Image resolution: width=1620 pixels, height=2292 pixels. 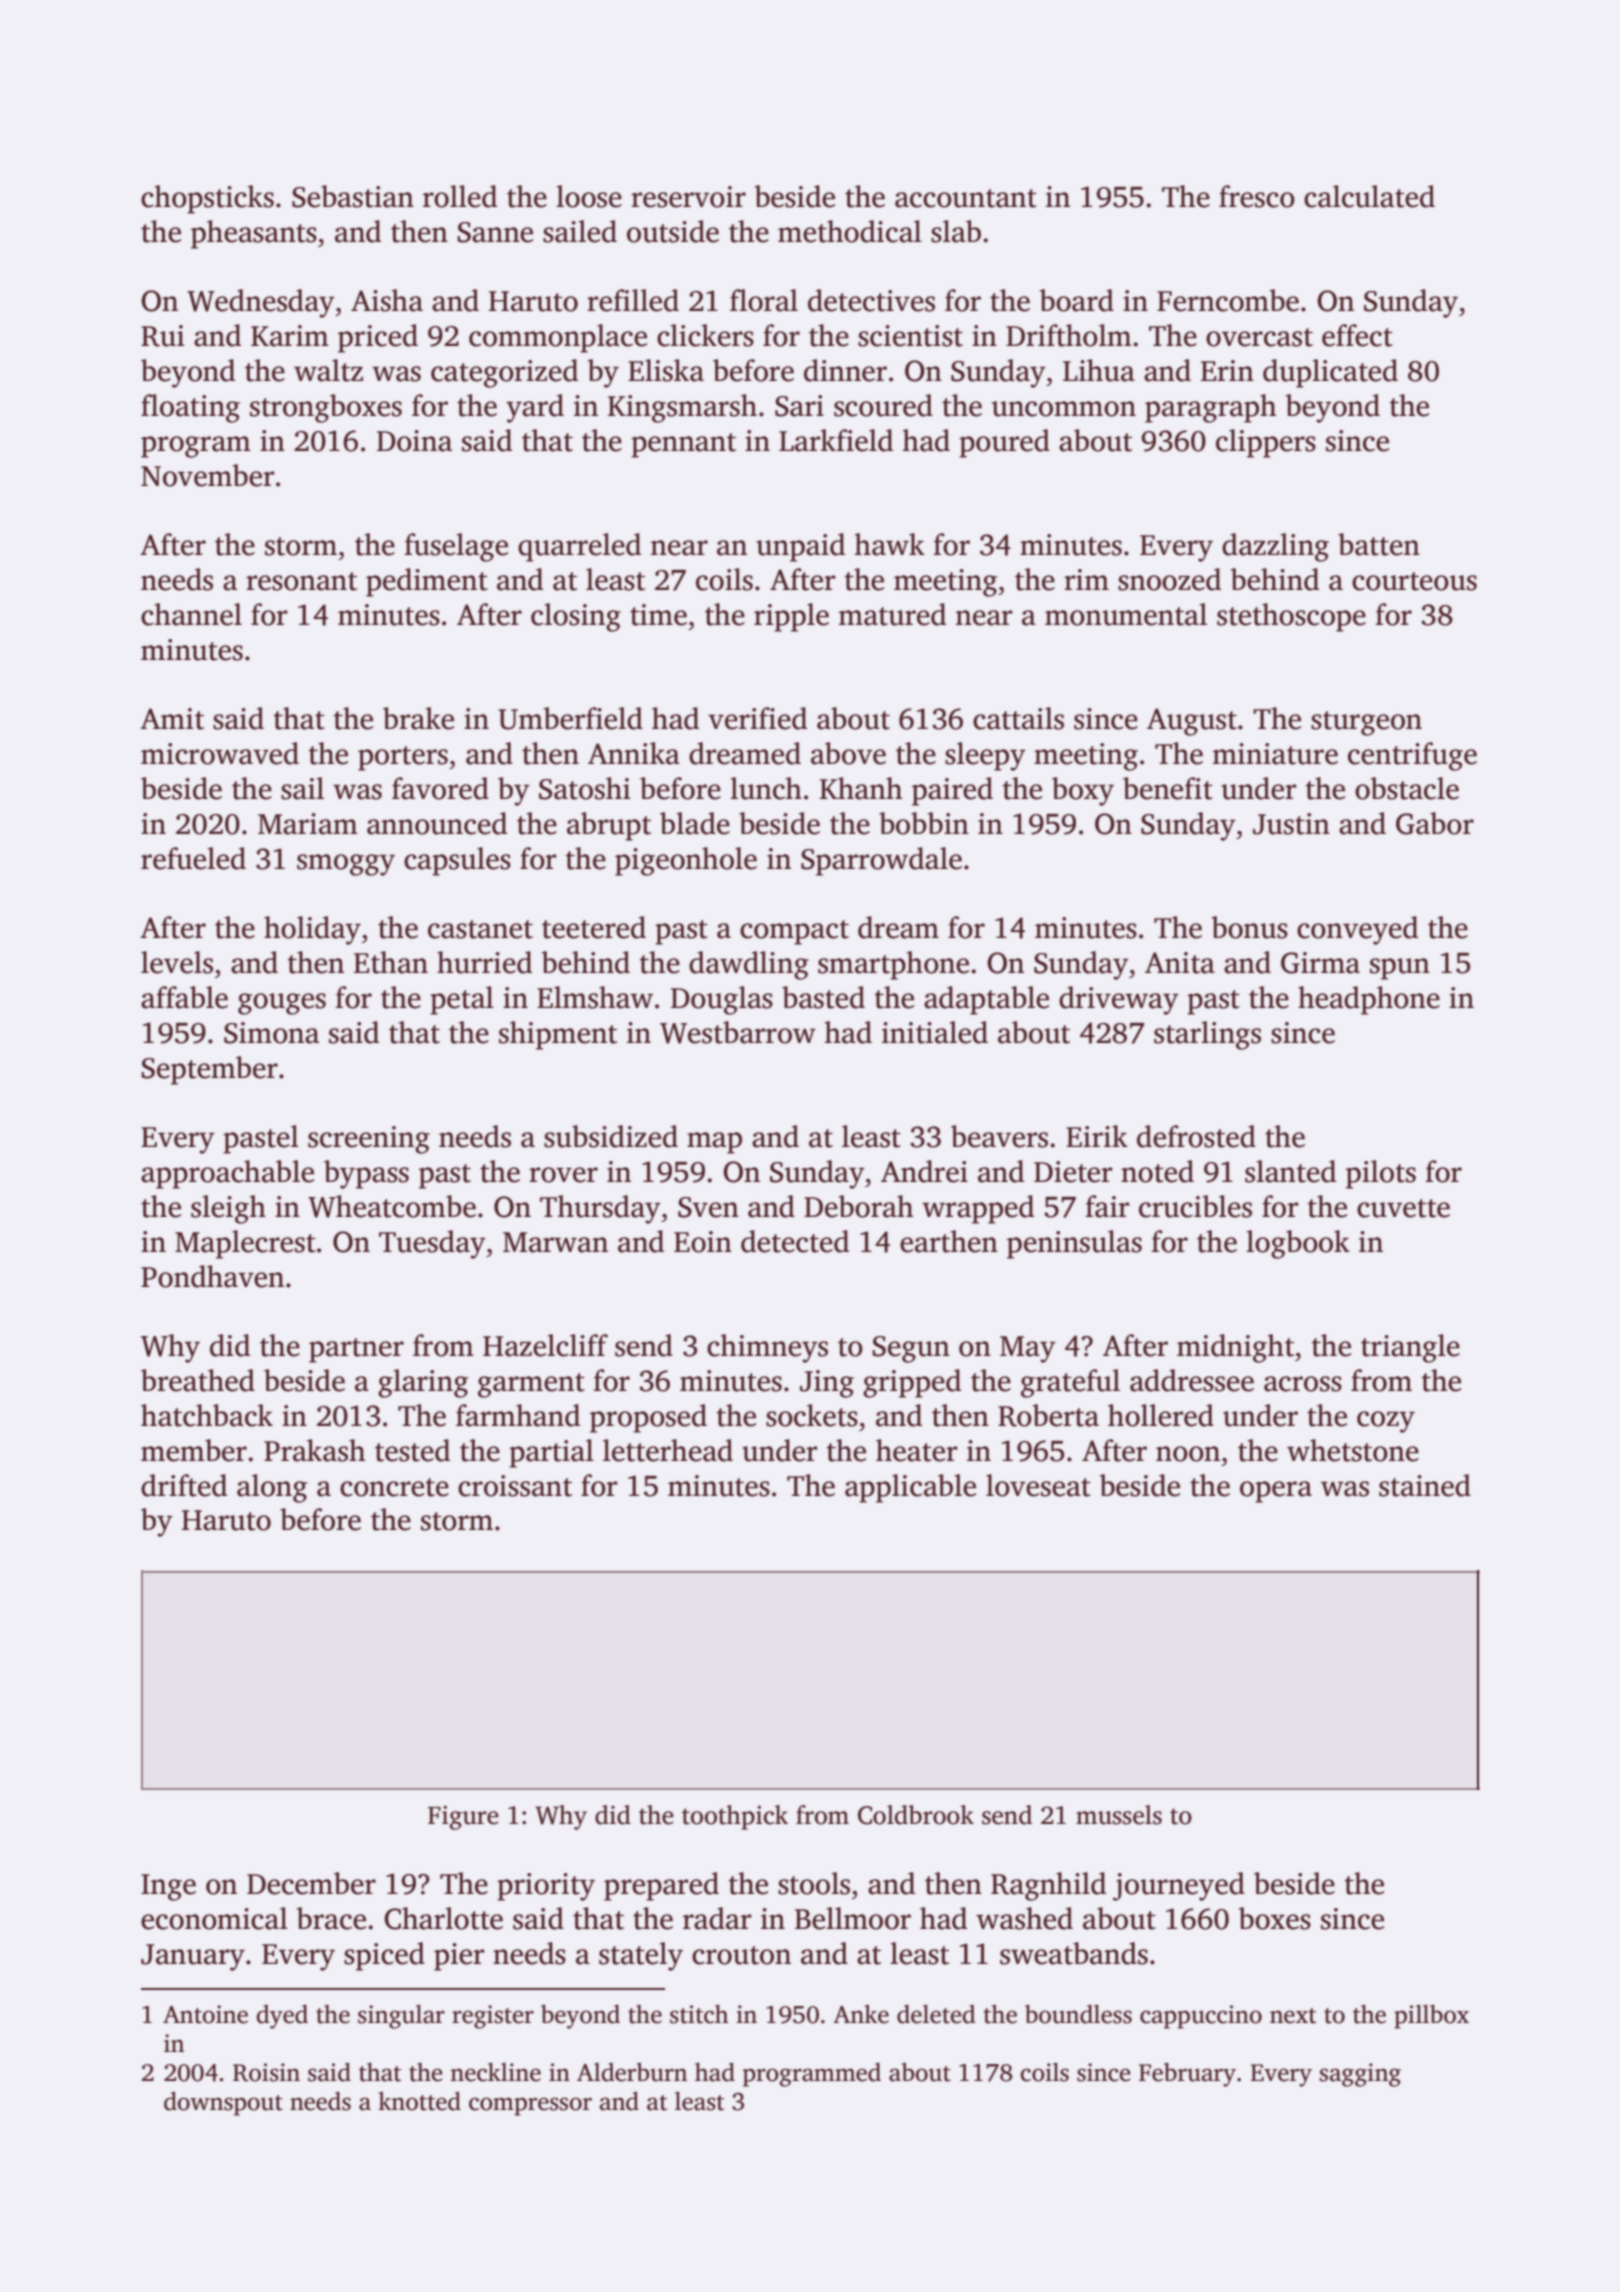 What do you see at coordinates (223, 2104) in the screenshot?
I see `downspout` at bounding box center [223, 2104].
